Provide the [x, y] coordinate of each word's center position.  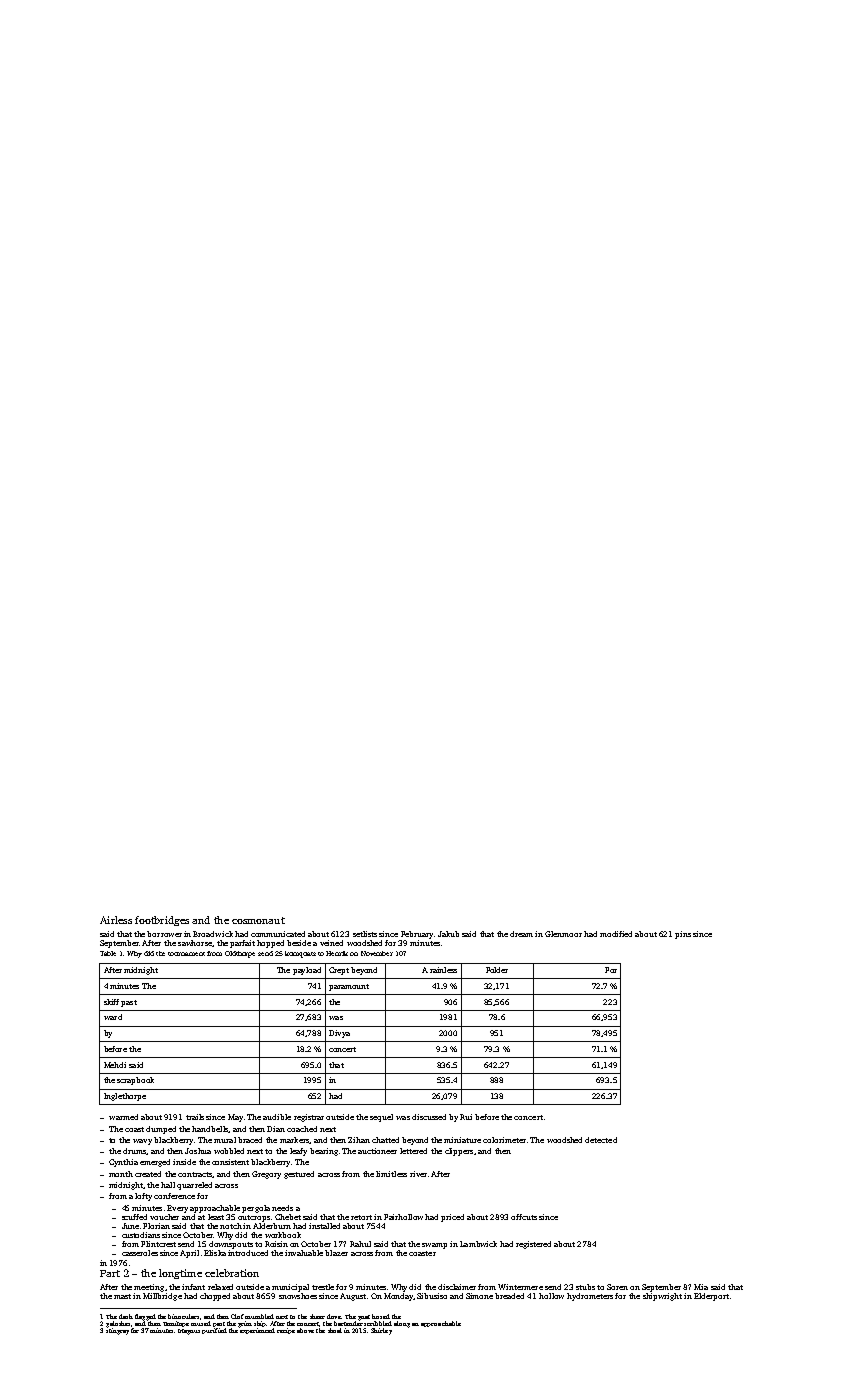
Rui [466, 1117]
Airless [116, 920]
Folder [497, 970]
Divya [339, 1034]
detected [601, 1140]
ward [113, 1017]
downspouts [231, 1245]
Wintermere [520, 1287]
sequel [381, 1118]
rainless [443, 970]
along [402, 1324]
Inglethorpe [125, 1097]
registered [533, 1245]
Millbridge [162, 1297]
